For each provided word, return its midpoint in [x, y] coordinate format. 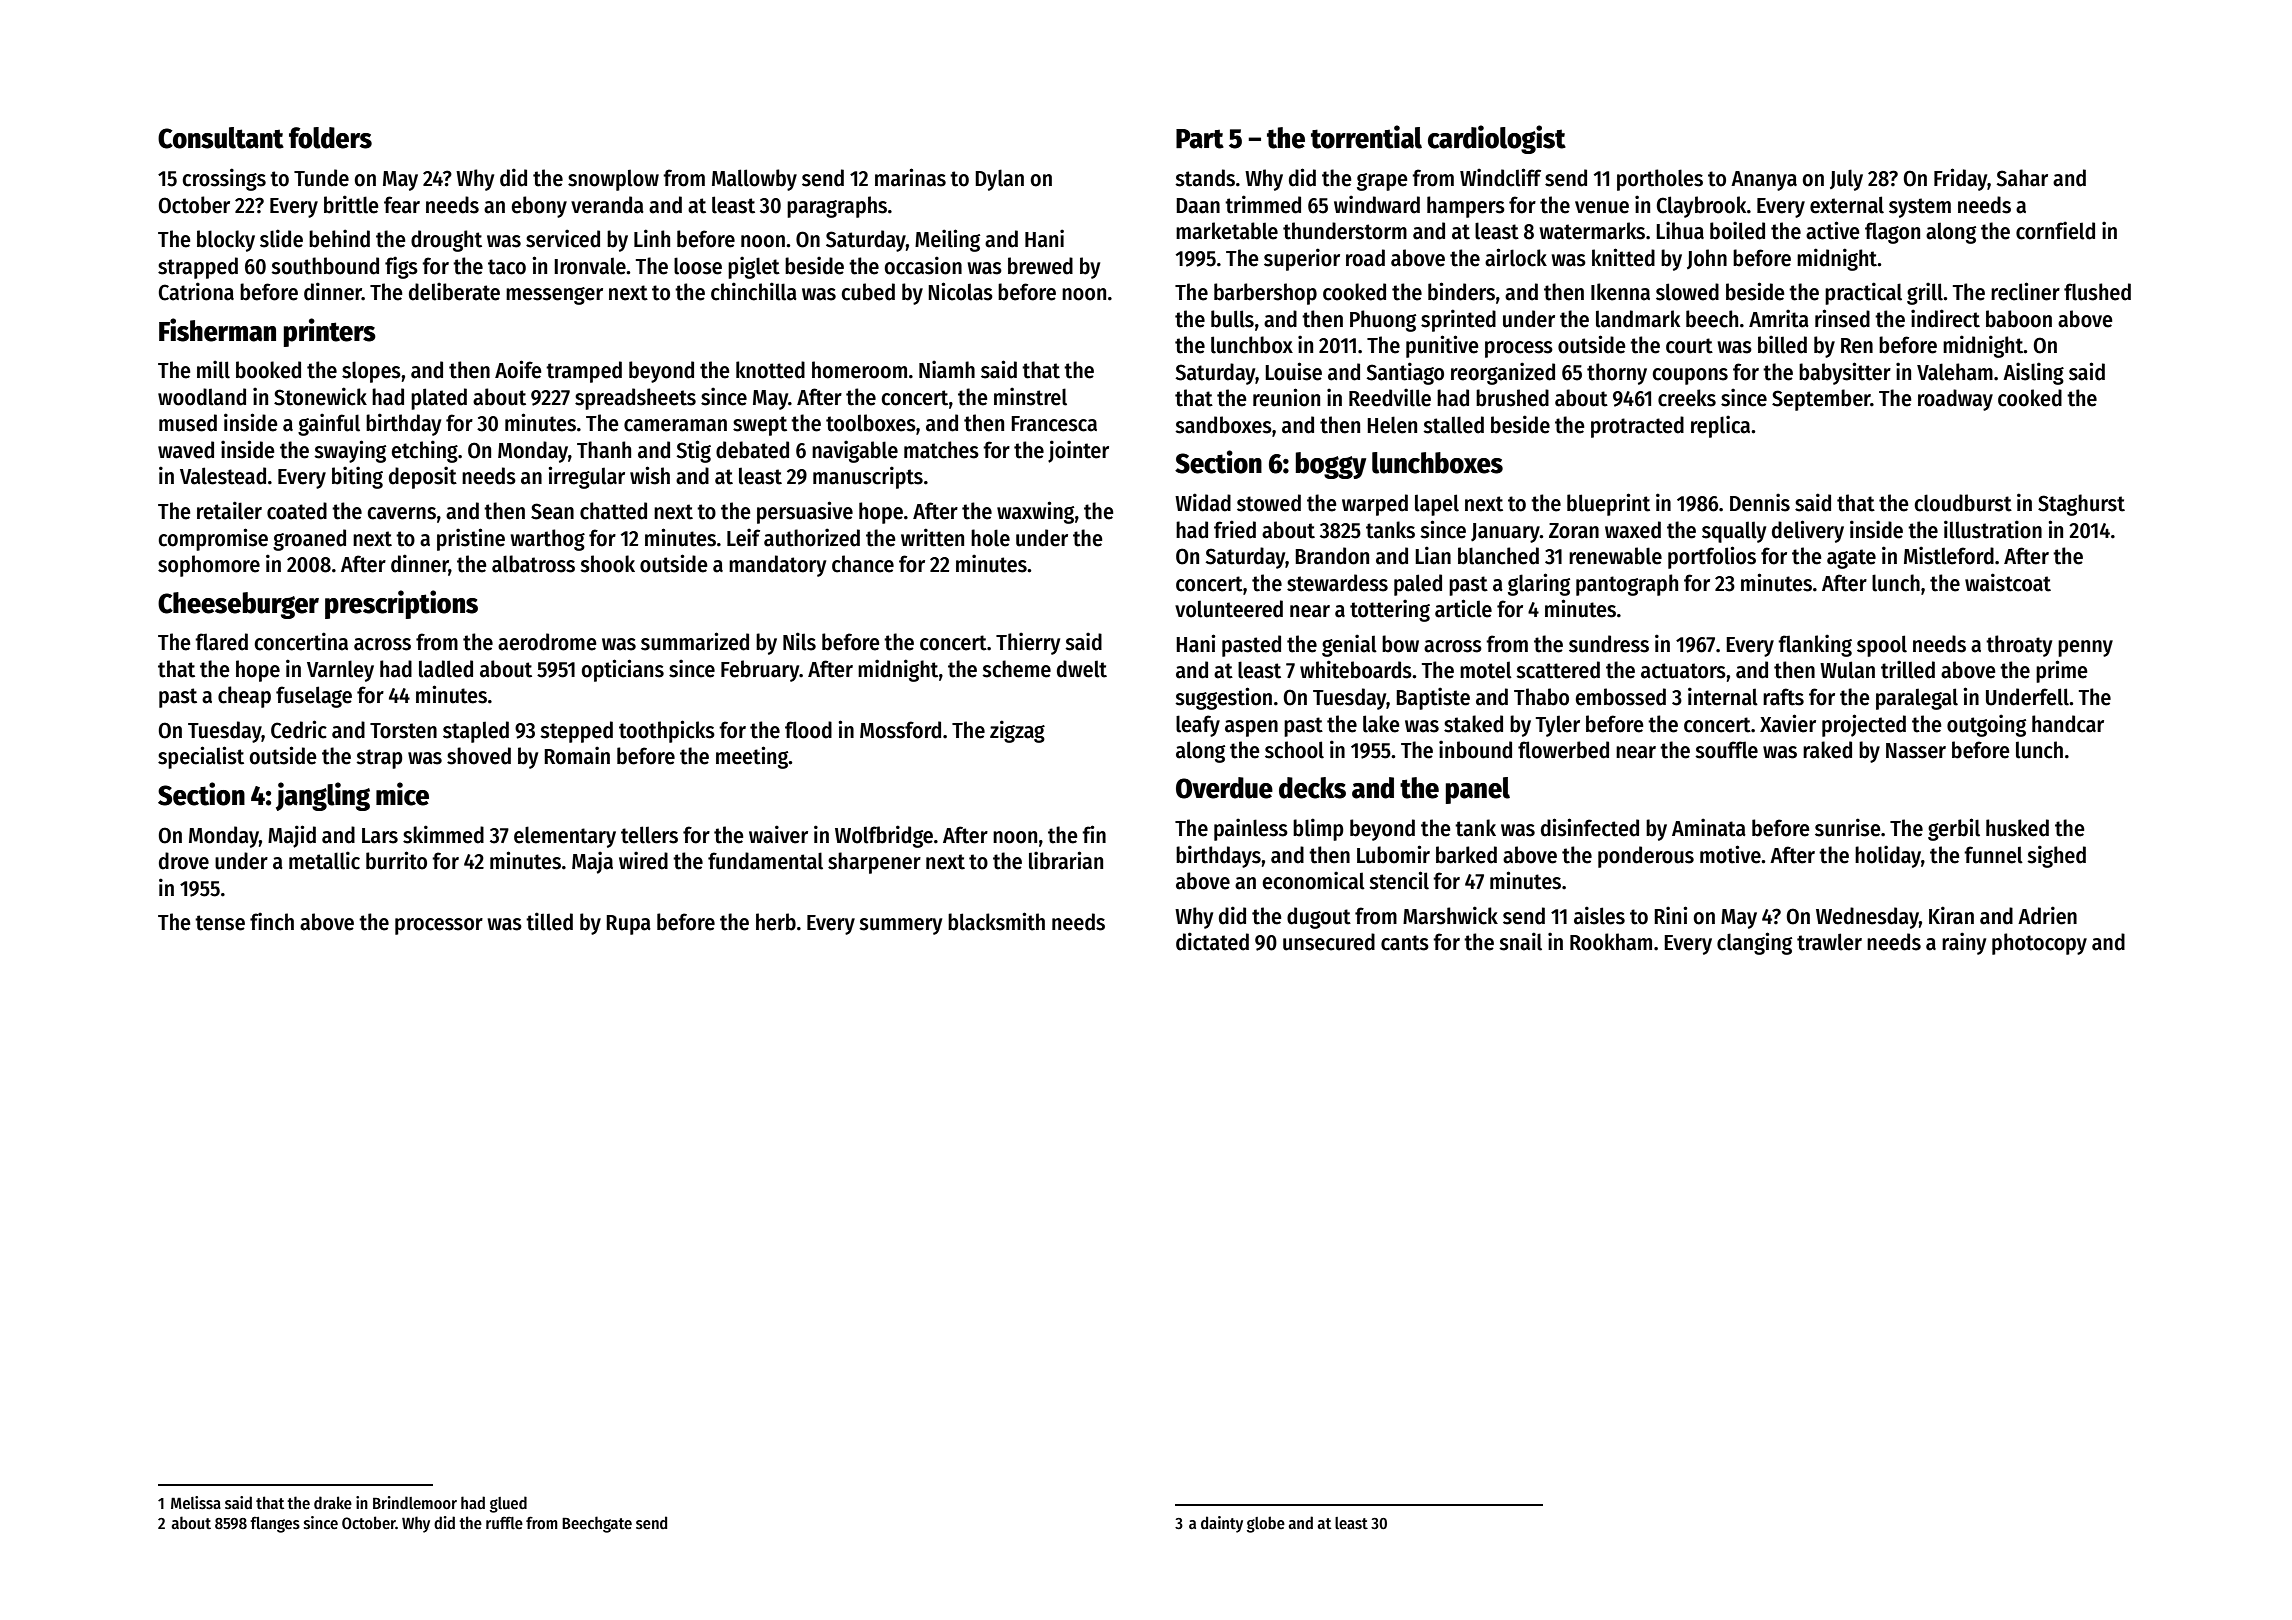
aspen [1251, 728]
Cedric [299, 729]
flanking [1815, 645]
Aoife [518, 369]
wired [643, 860]
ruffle [504, 1522]
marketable [1227, 231]
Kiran [1951, 915]
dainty [1222, 1524]
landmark [1638, 319]
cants [1405, 943]
